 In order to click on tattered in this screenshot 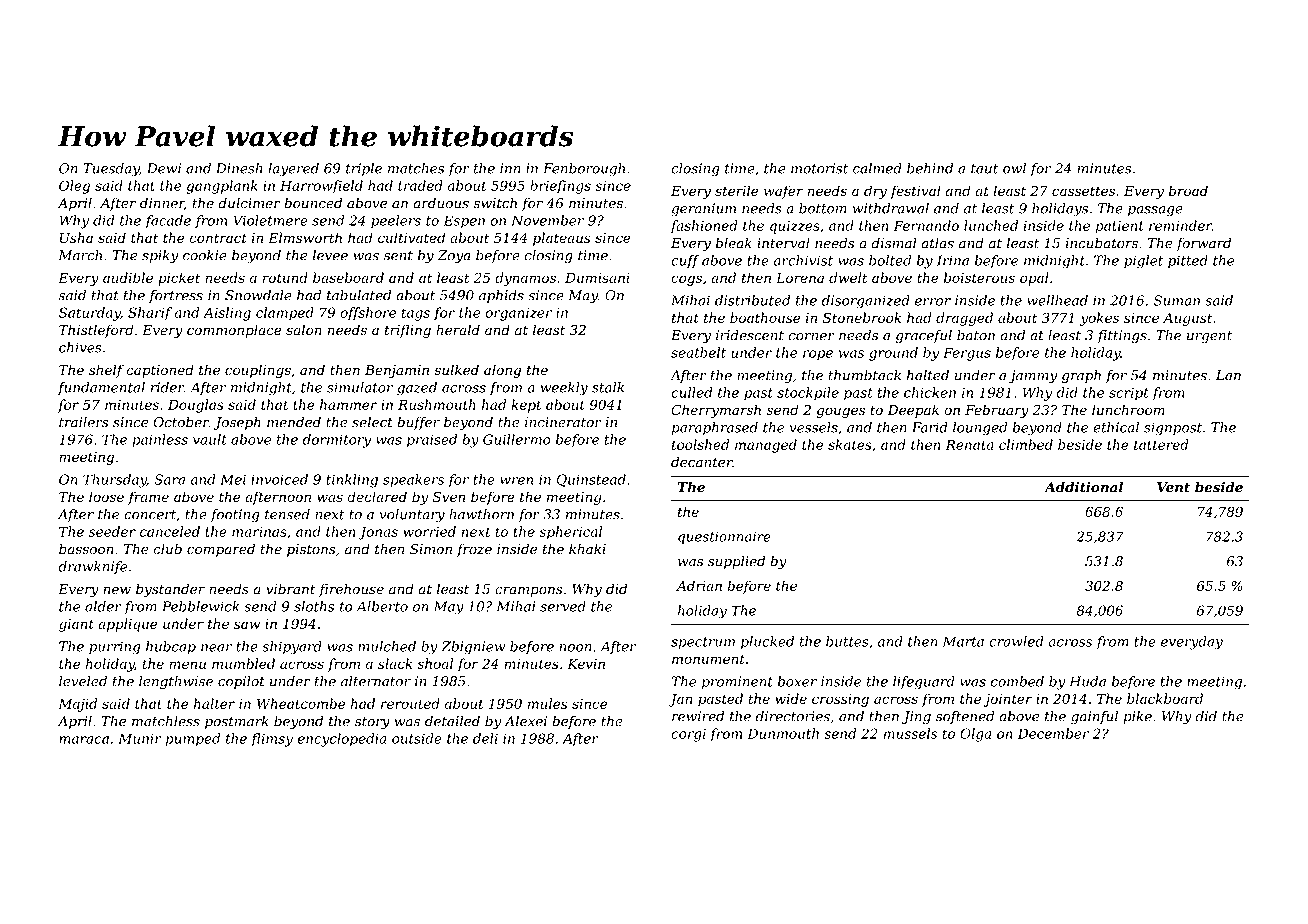, I will do `click(1161, 444)`.
